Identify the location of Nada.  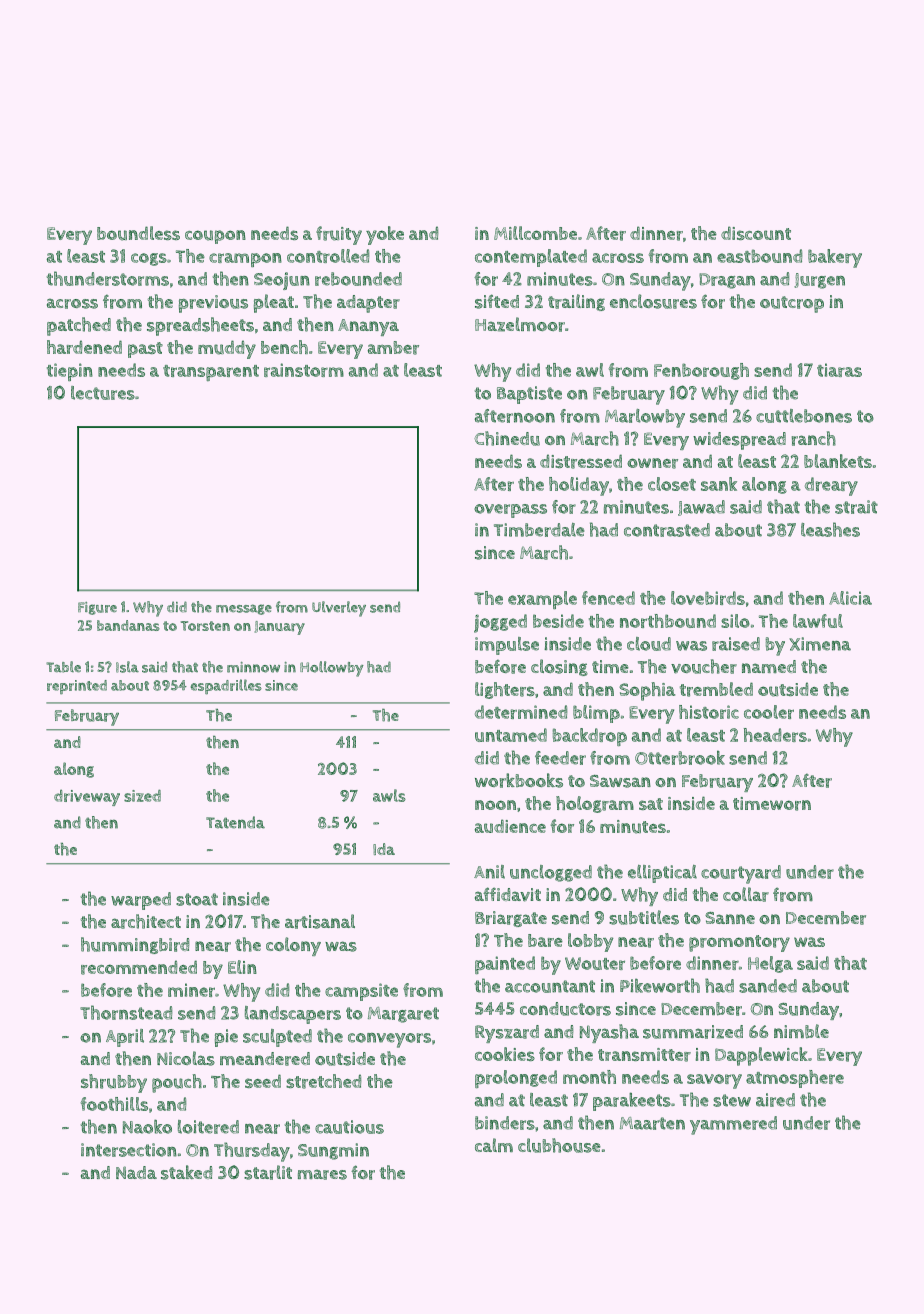
(136, 1172).
